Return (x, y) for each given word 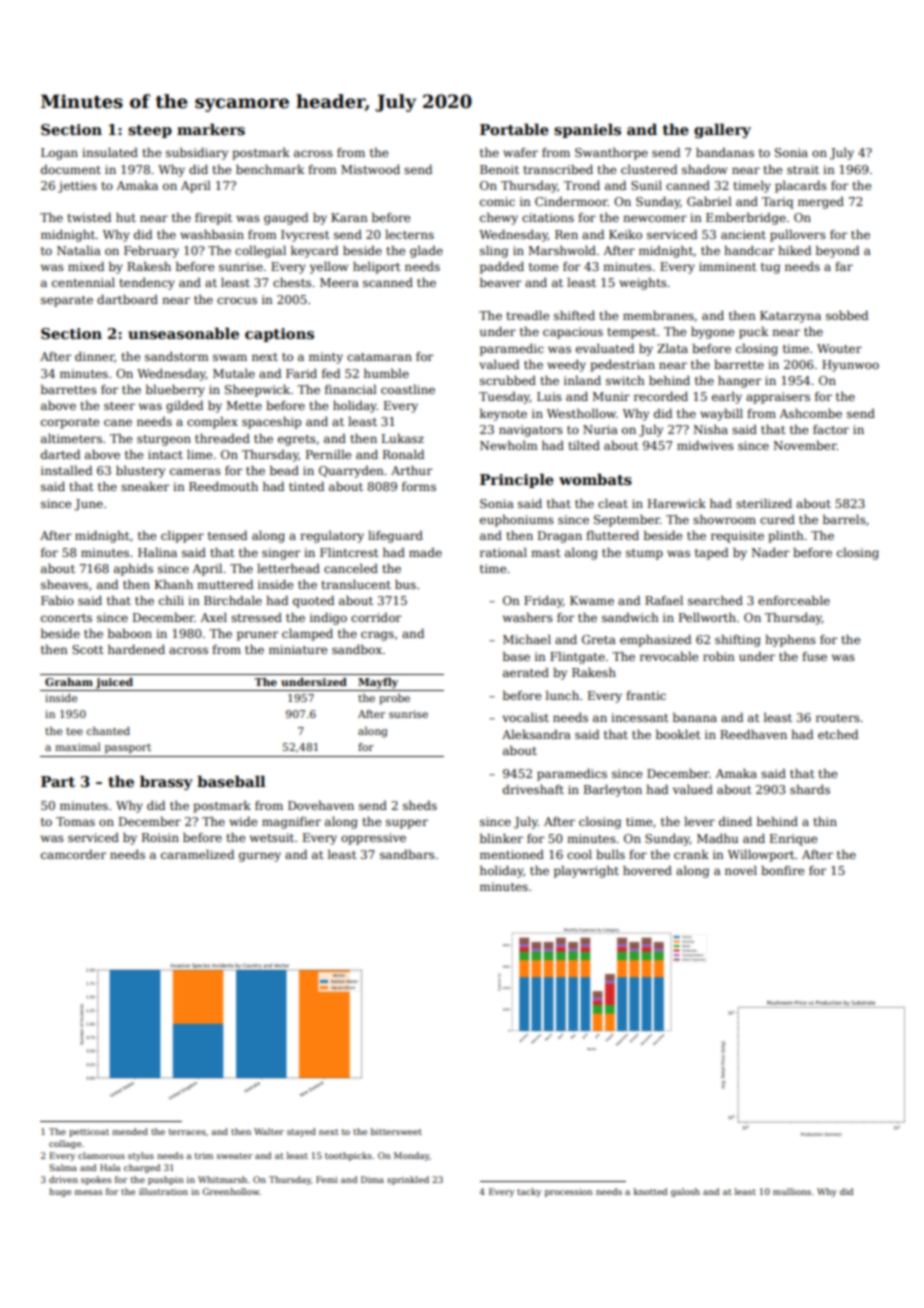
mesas (88, 1192)
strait (803, 169)
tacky (529, 1192)
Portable (514, 129)
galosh (685, 1192)
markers (211, 129)
